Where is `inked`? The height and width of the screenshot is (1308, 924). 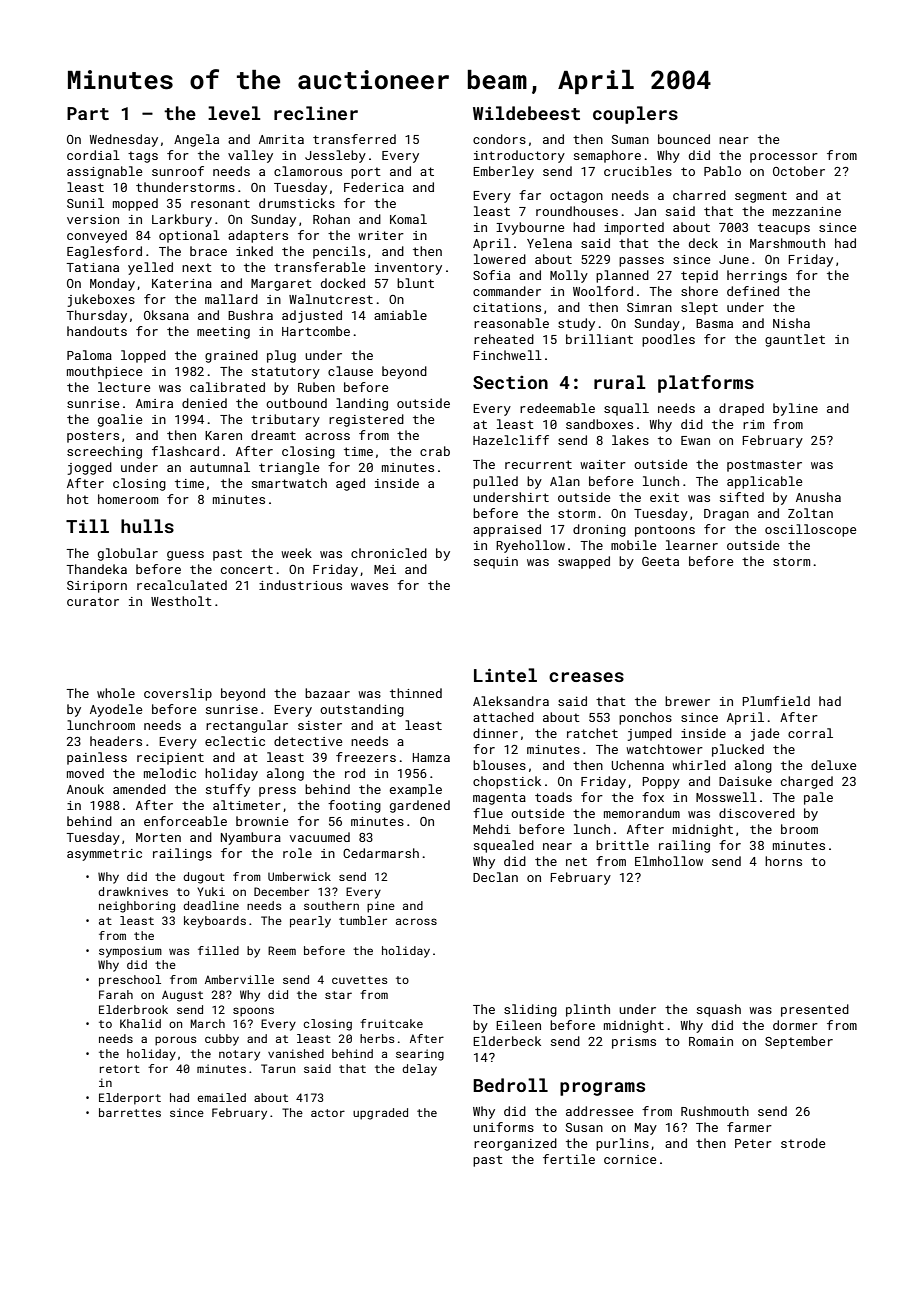 inked is located at coordinates (254, 251).
